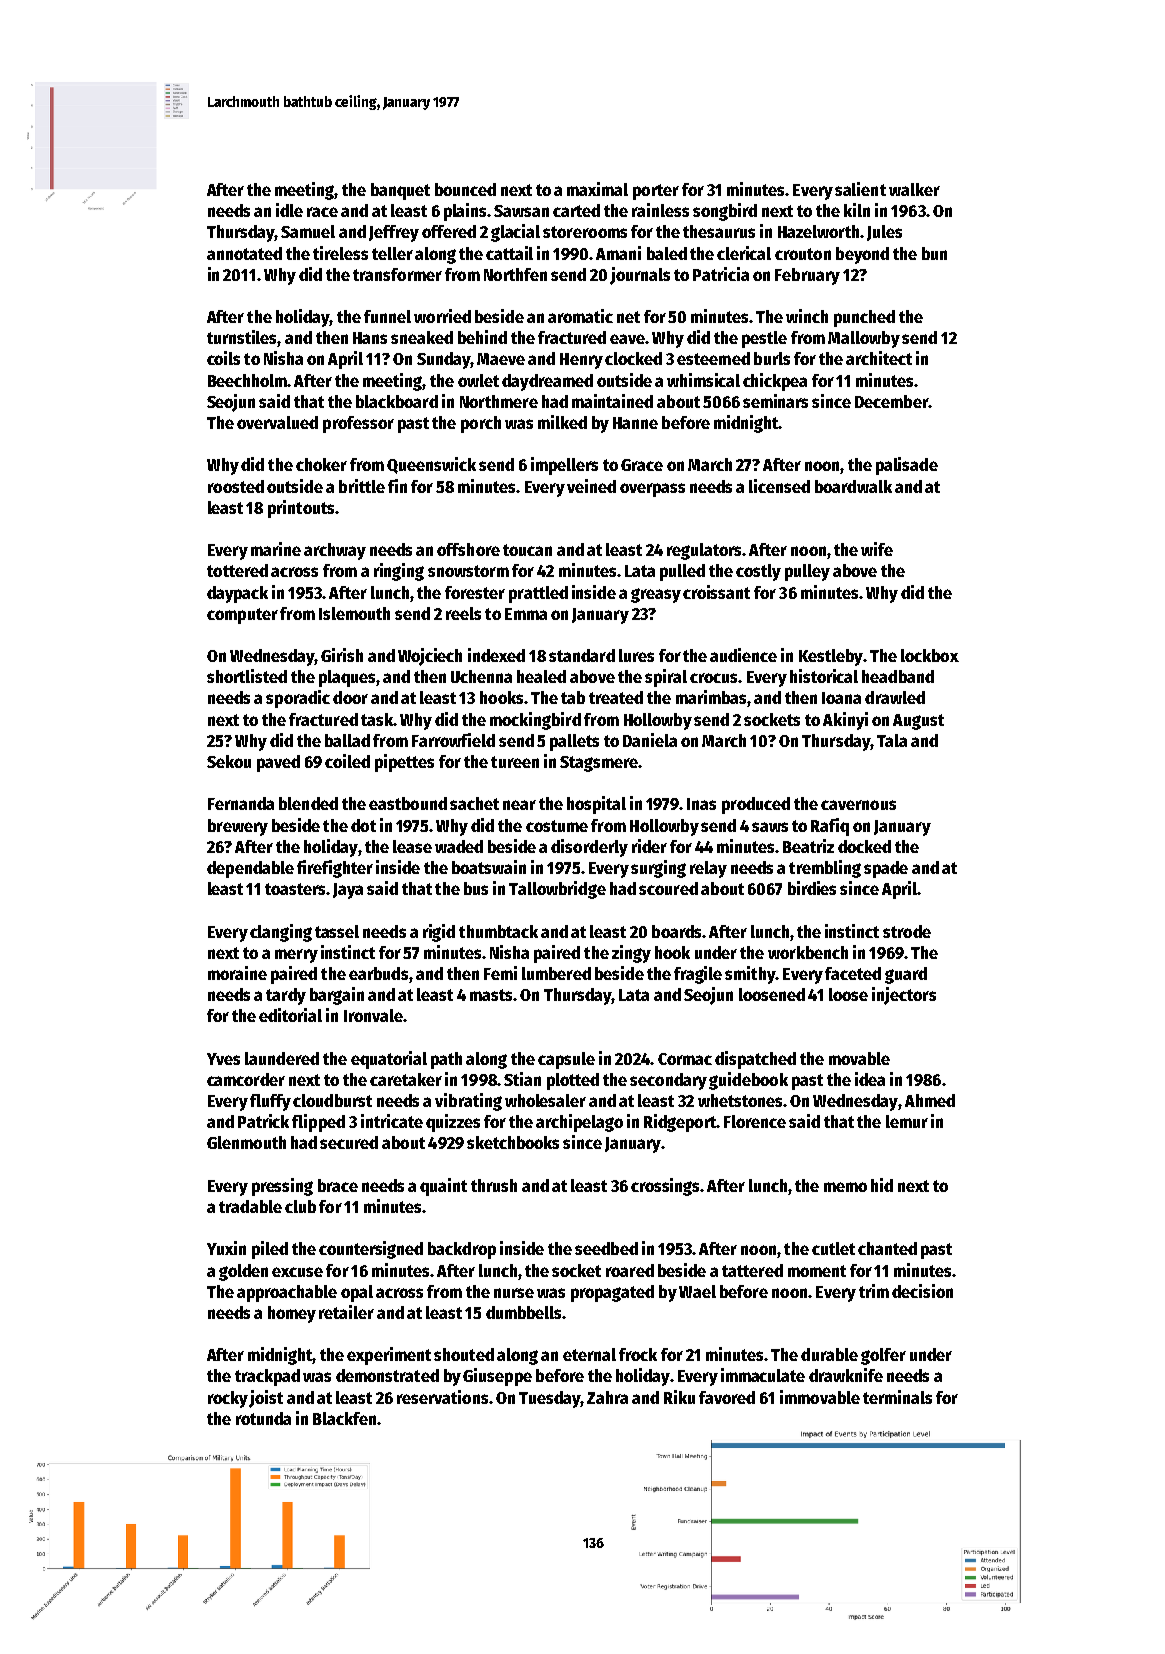 This screenshot has width=1165, height=1654. What do you see at coordinates (860, 189) in the screenshot?
I see `salient` at bounding box center [860, 189].
